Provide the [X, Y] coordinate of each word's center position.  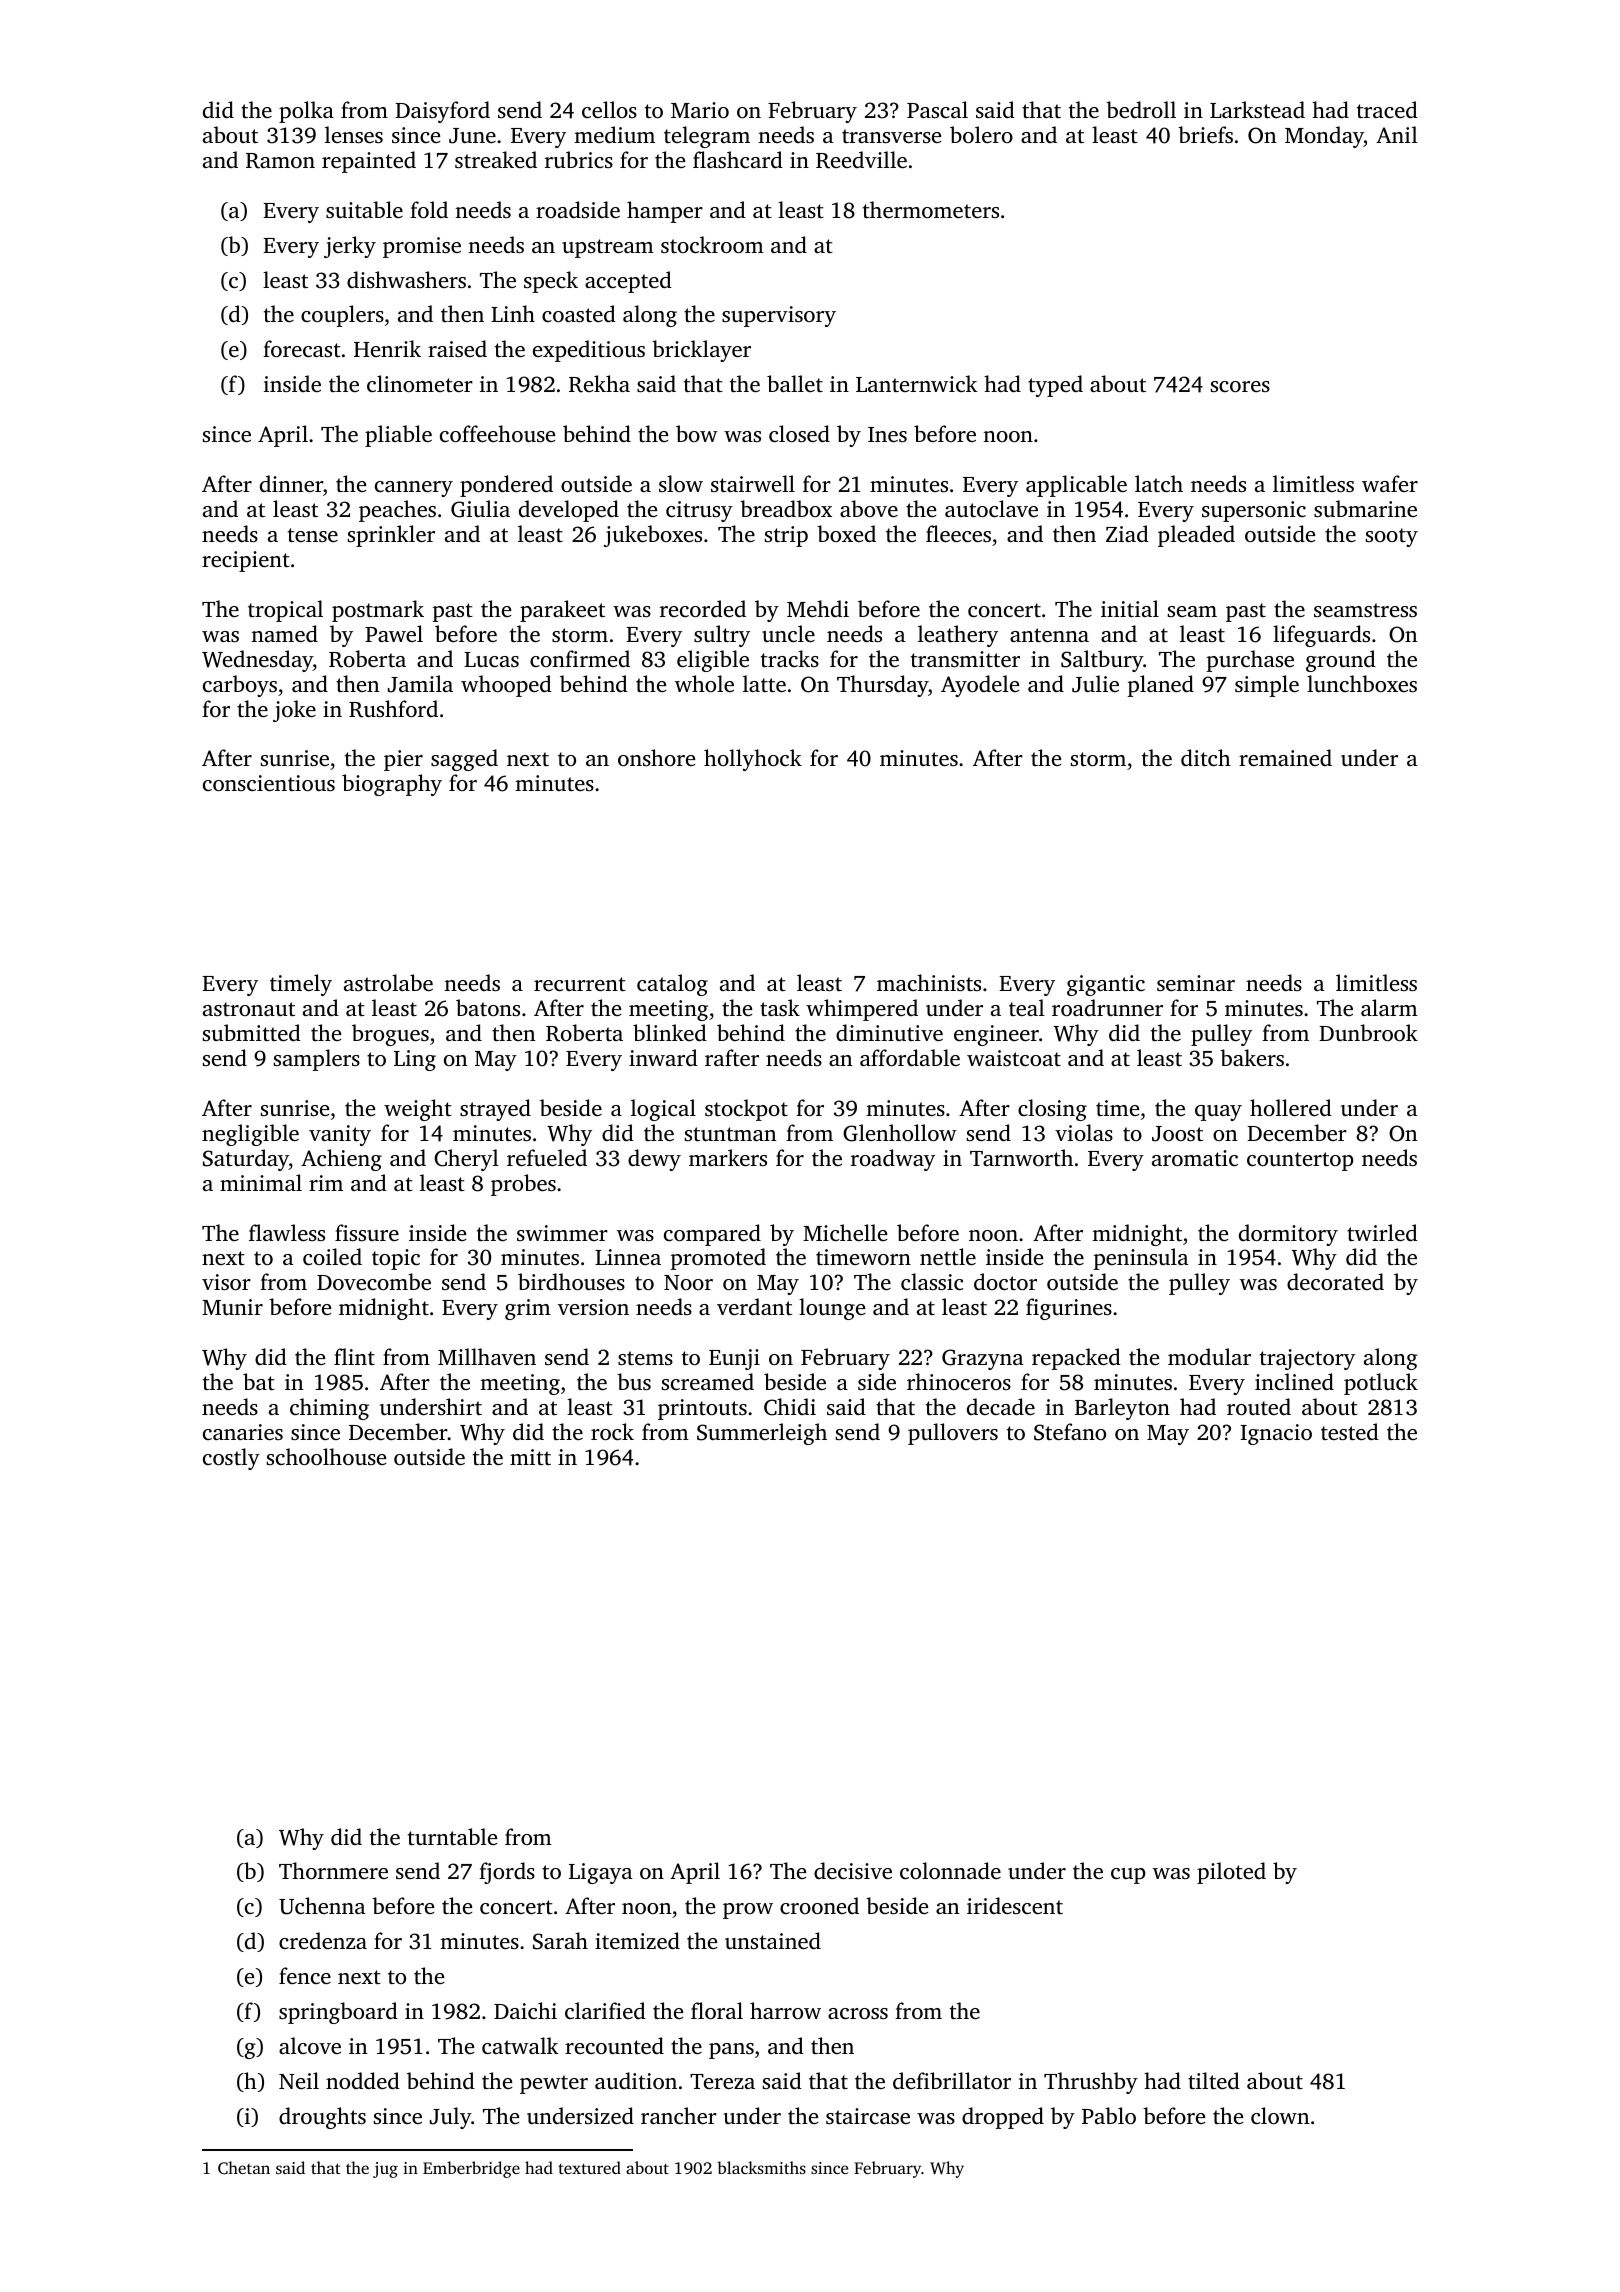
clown [1280, 2115]
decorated [1335, 1281]
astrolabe [388, 982]
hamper [665, 212]
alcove [310, 2045]
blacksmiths [761, 2167]
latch [1159, 483]
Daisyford [442, 112]
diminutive [889, 1032]
